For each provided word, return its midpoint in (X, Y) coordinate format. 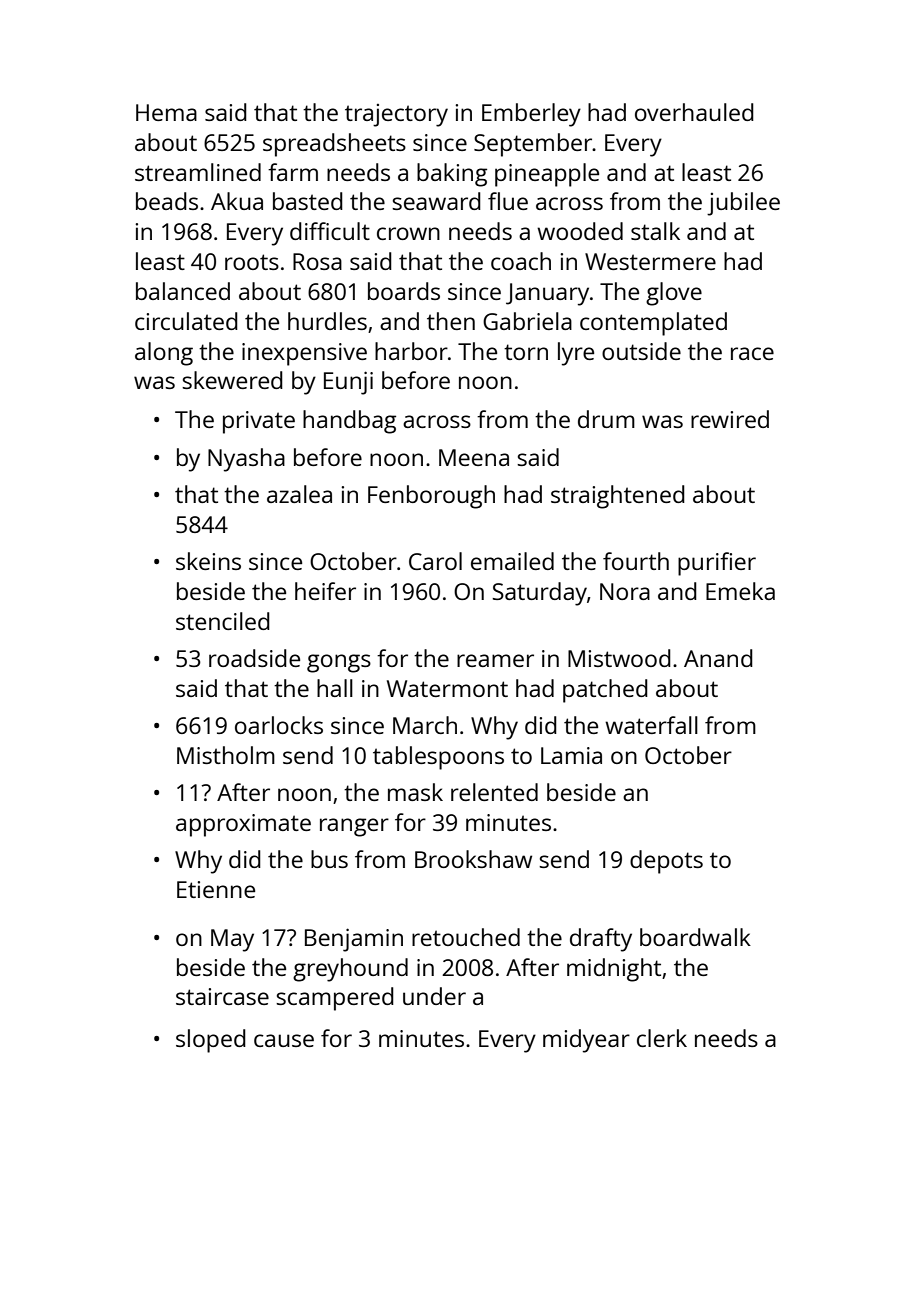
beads (167, 201)
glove (674, 294)
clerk (662, 1038)
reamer (495, 660)
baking (452, 175)
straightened (618, 497)
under (434, 996)
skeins (208, 561)
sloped (211, 1041)
